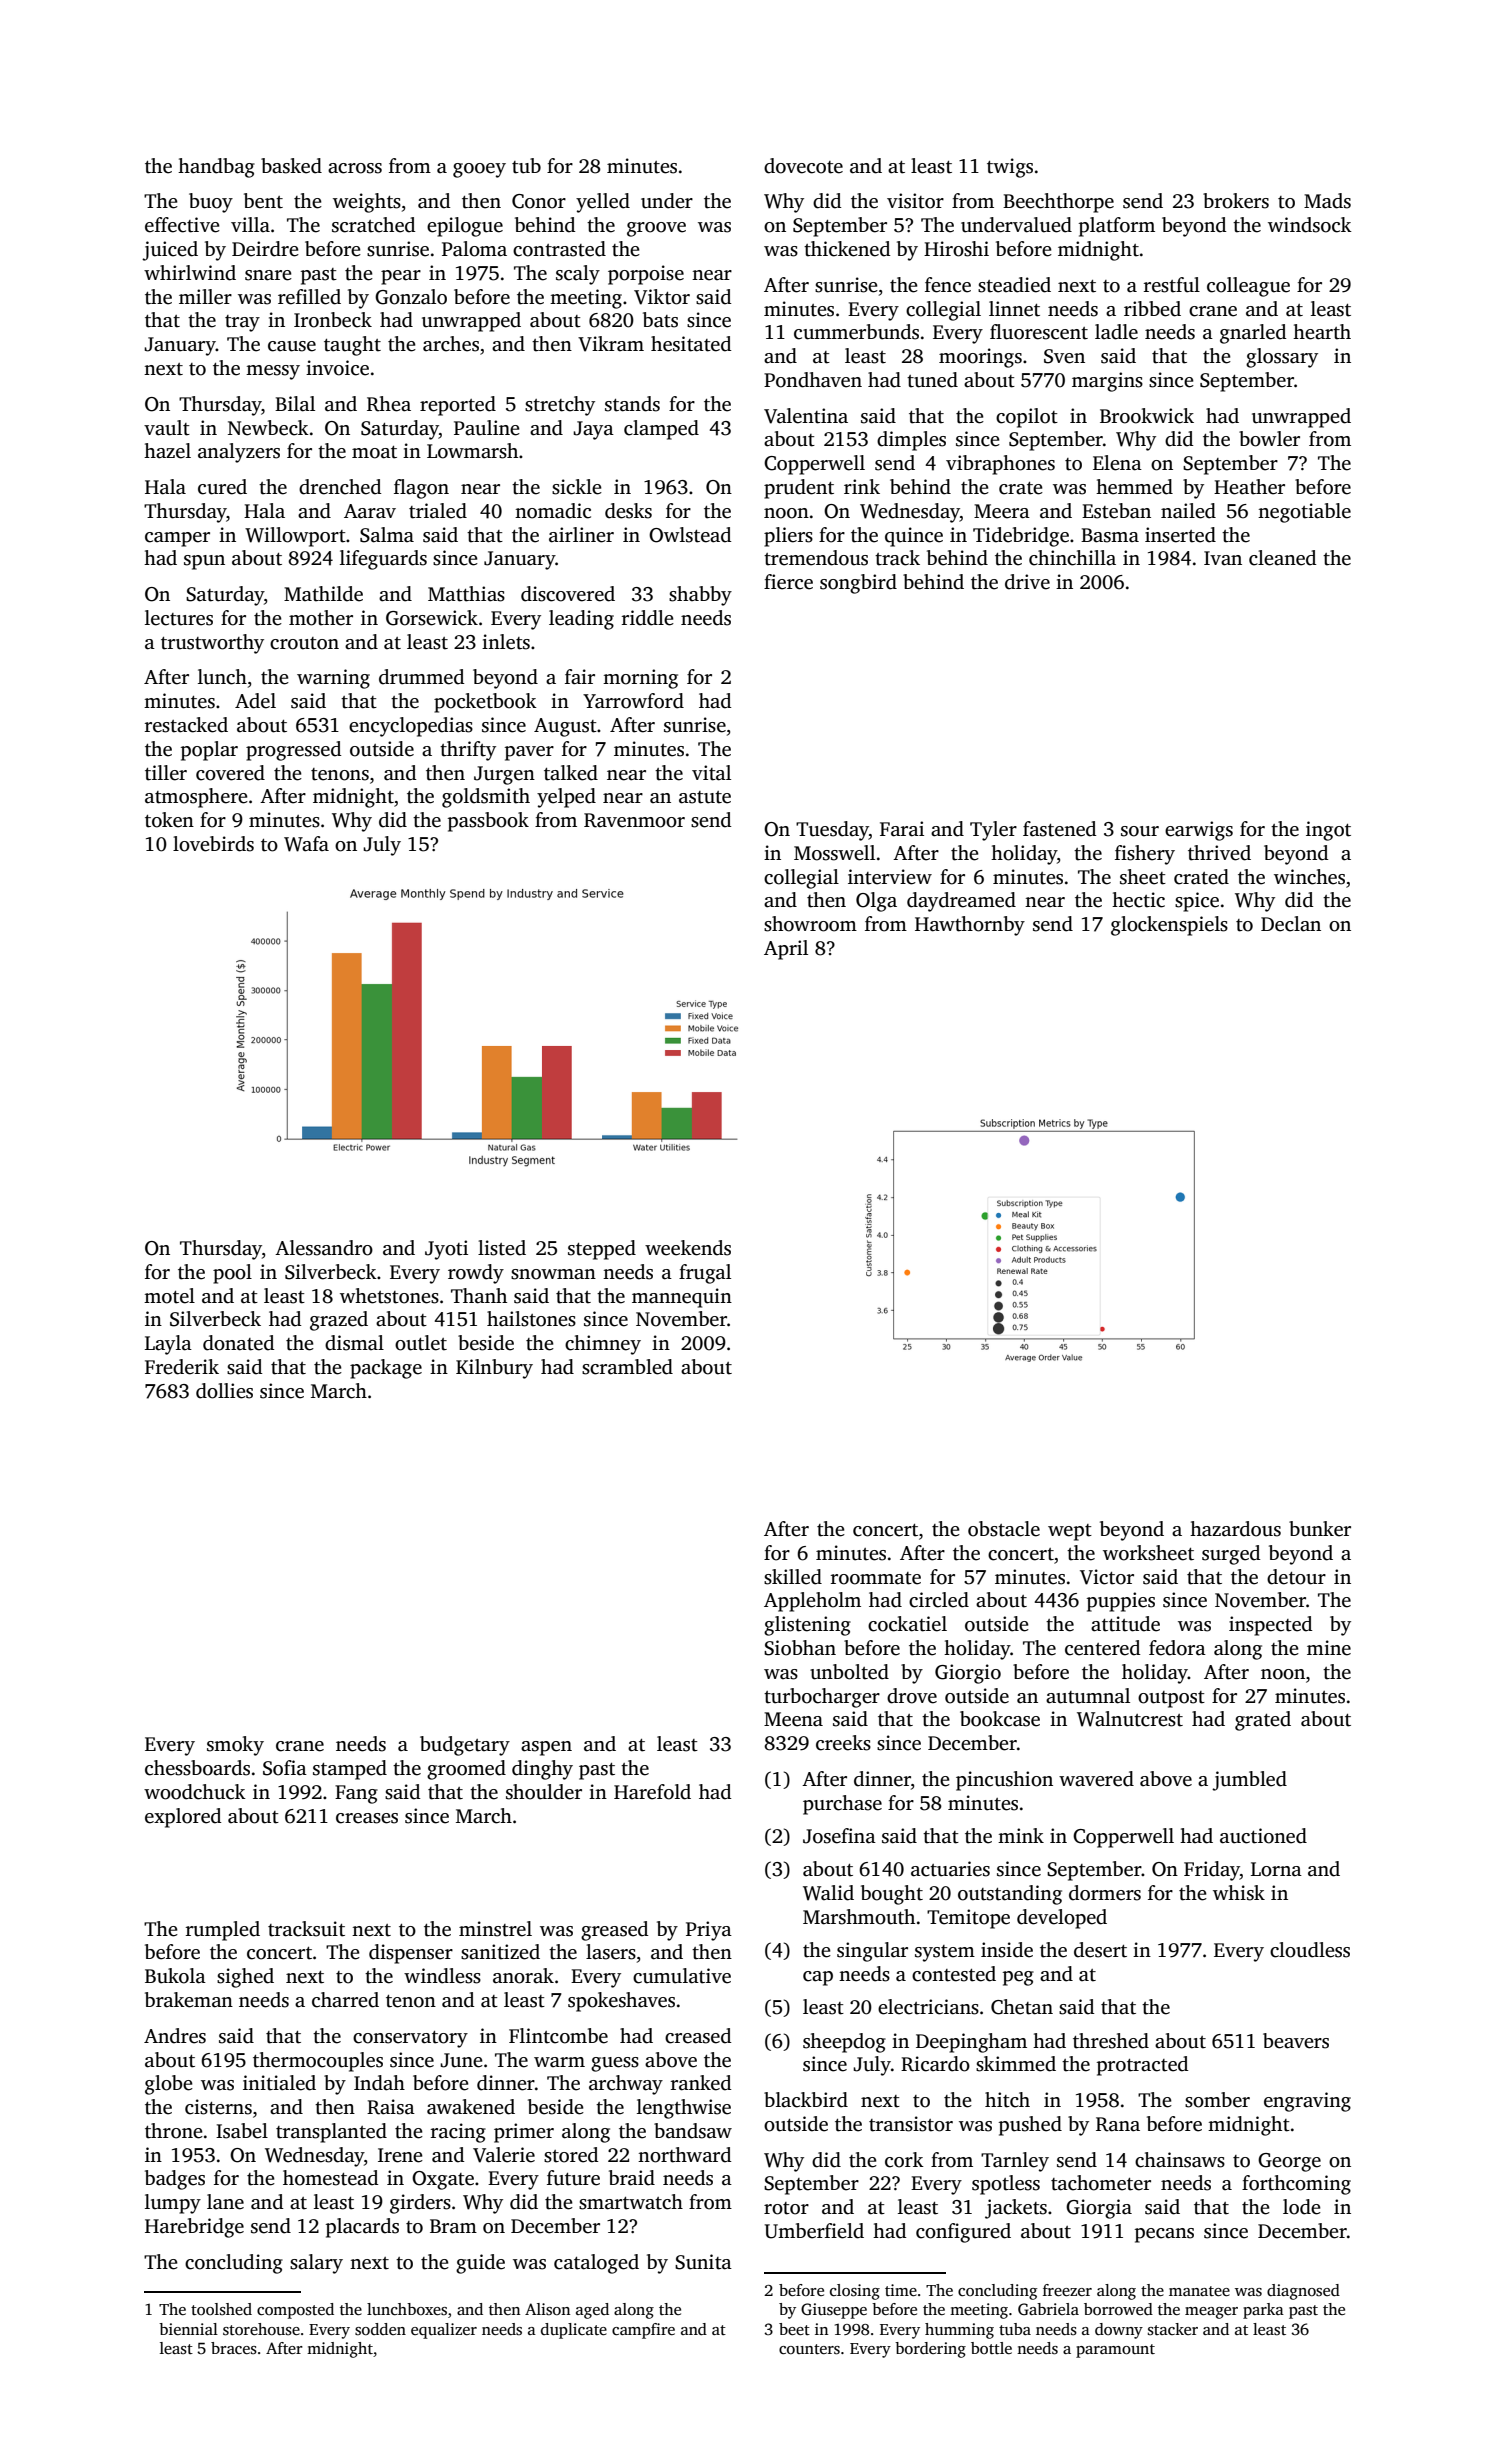 This page has width=1496, height=2464. I want to click on restful, so click(1172, 285).
